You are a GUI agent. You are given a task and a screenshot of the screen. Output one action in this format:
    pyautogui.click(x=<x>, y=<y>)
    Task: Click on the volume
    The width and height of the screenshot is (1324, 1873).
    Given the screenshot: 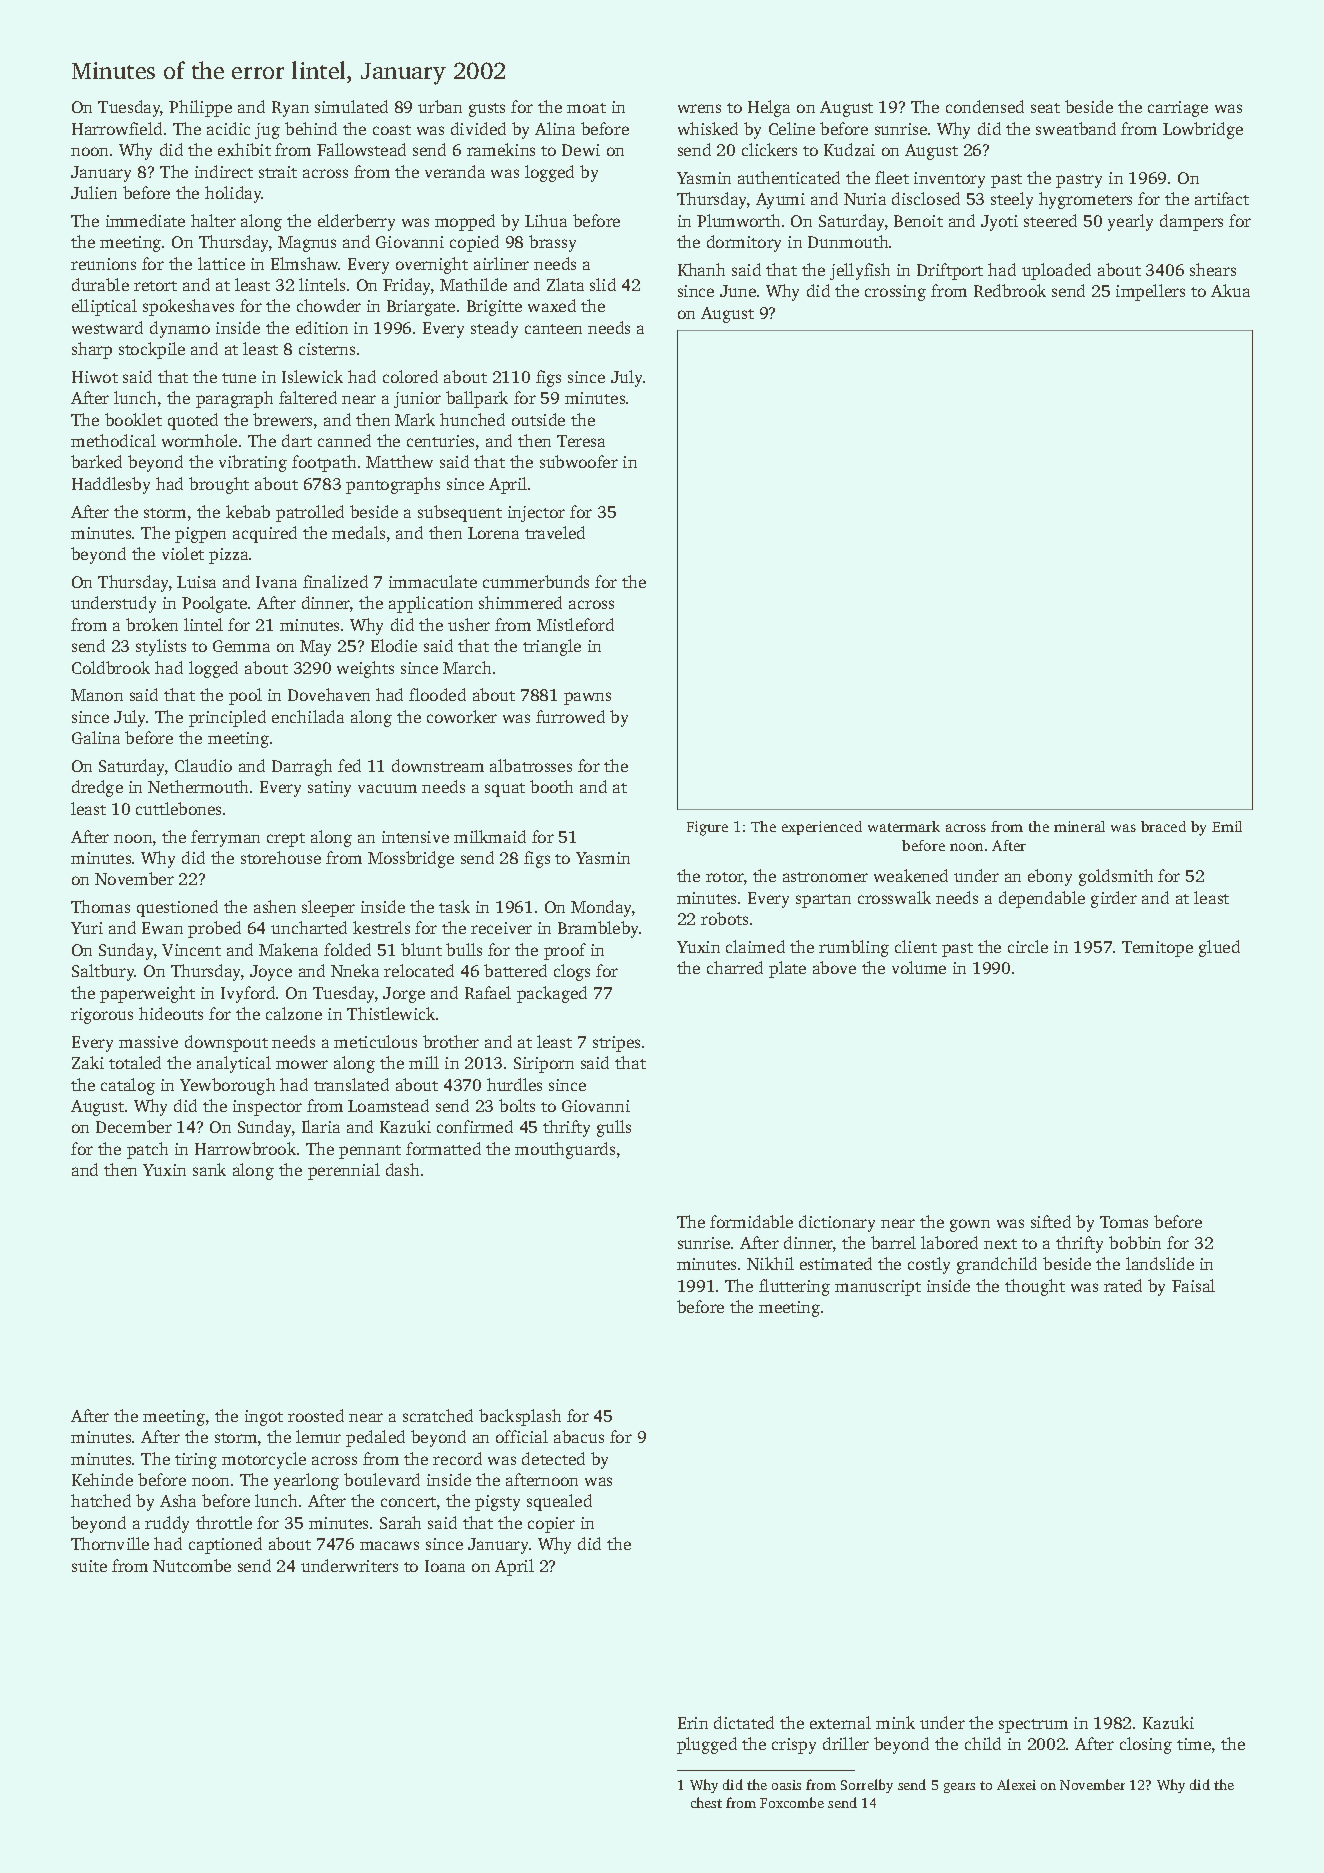 What is the action you would take?
    pyautogui.click(x=919, y=967)
